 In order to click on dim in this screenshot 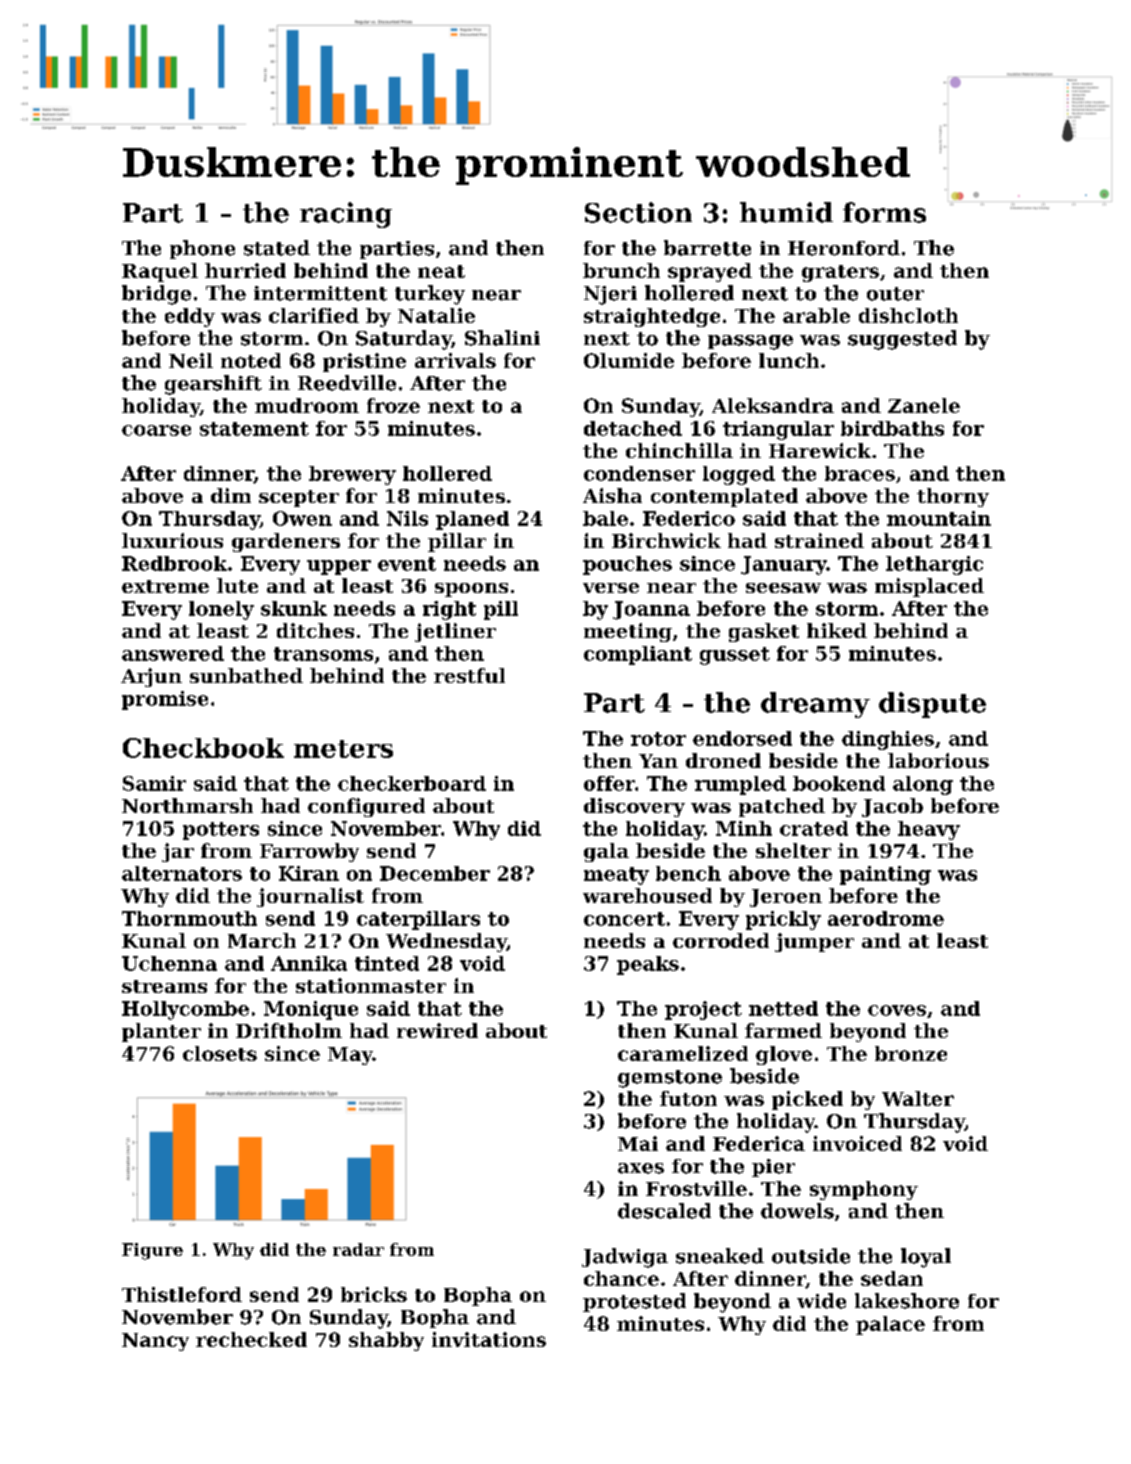, I will do `click(231, 495)`.
